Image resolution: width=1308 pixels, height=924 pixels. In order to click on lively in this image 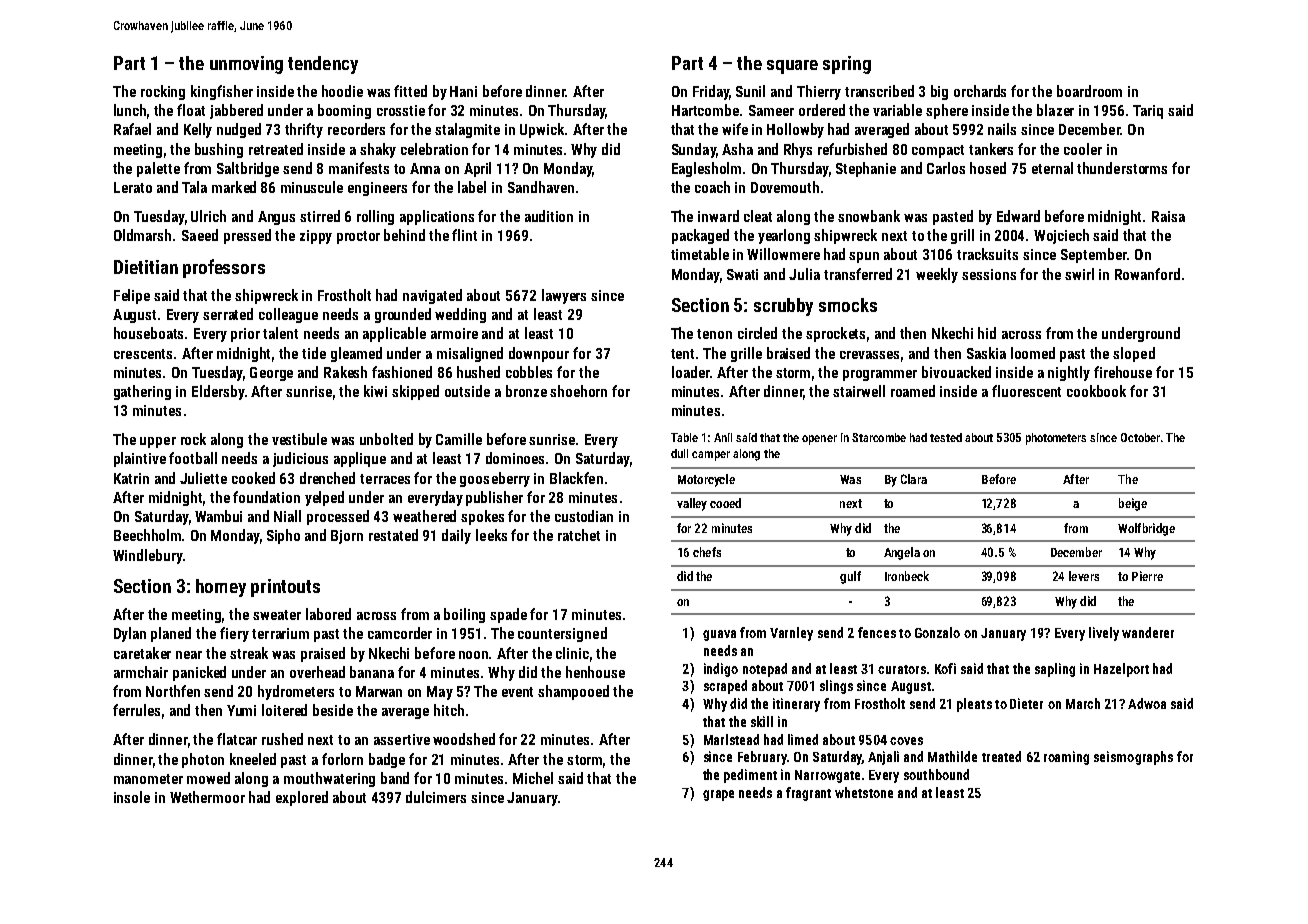, I will do `click(1104, 634)`.
